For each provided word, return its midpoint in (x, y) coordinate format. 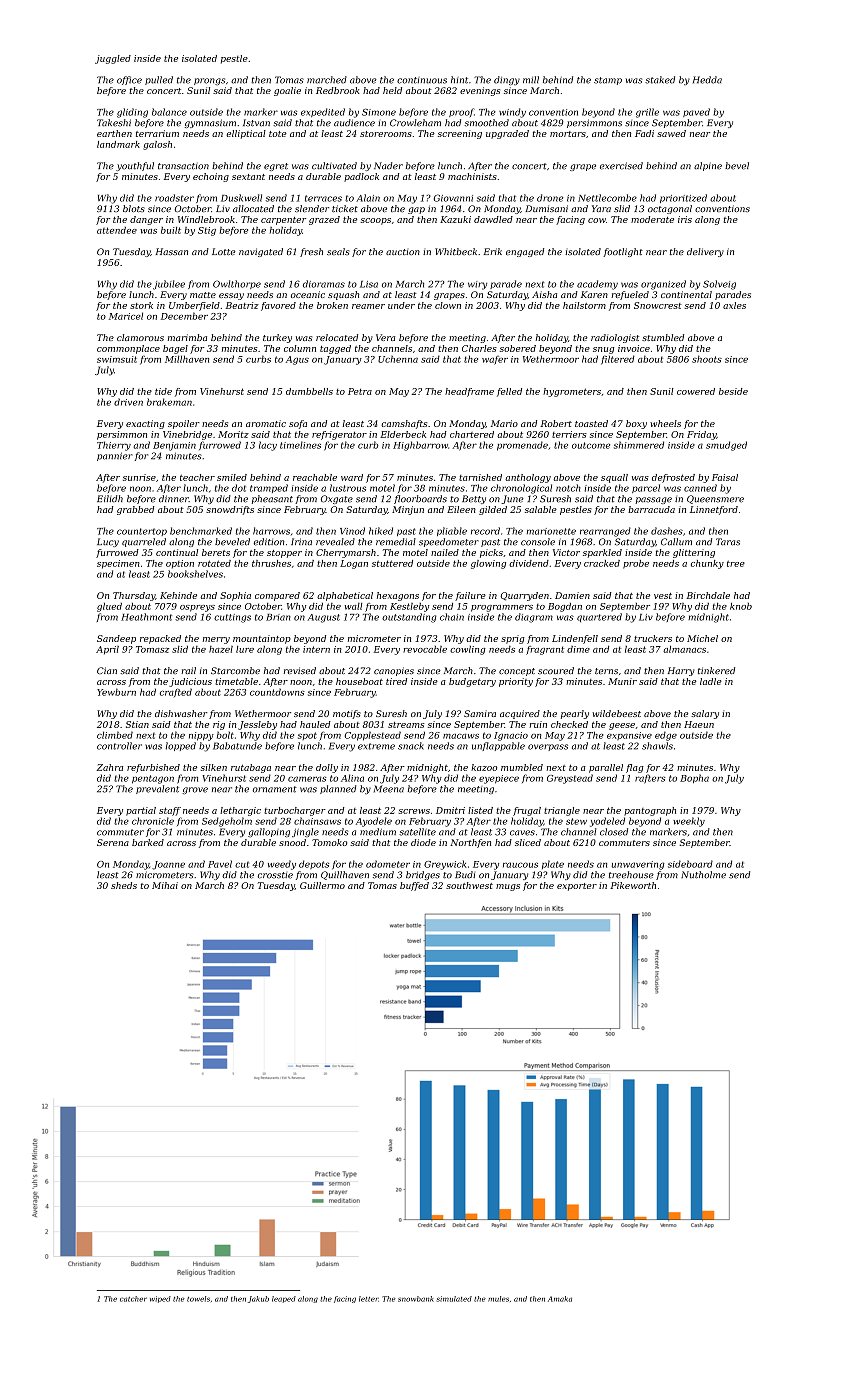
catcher (133, 1299)
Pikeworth (633, 885)
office (129, 80)
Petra (360, 391)
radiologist (615, 338)
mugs (508, 887)
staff (170, 811)
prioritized (683, 198)
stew (576, 821)
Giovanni (453, 198)
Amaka (560, 1299)
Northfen (470, 843)
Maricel (126, 316)
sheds (124, 885)
